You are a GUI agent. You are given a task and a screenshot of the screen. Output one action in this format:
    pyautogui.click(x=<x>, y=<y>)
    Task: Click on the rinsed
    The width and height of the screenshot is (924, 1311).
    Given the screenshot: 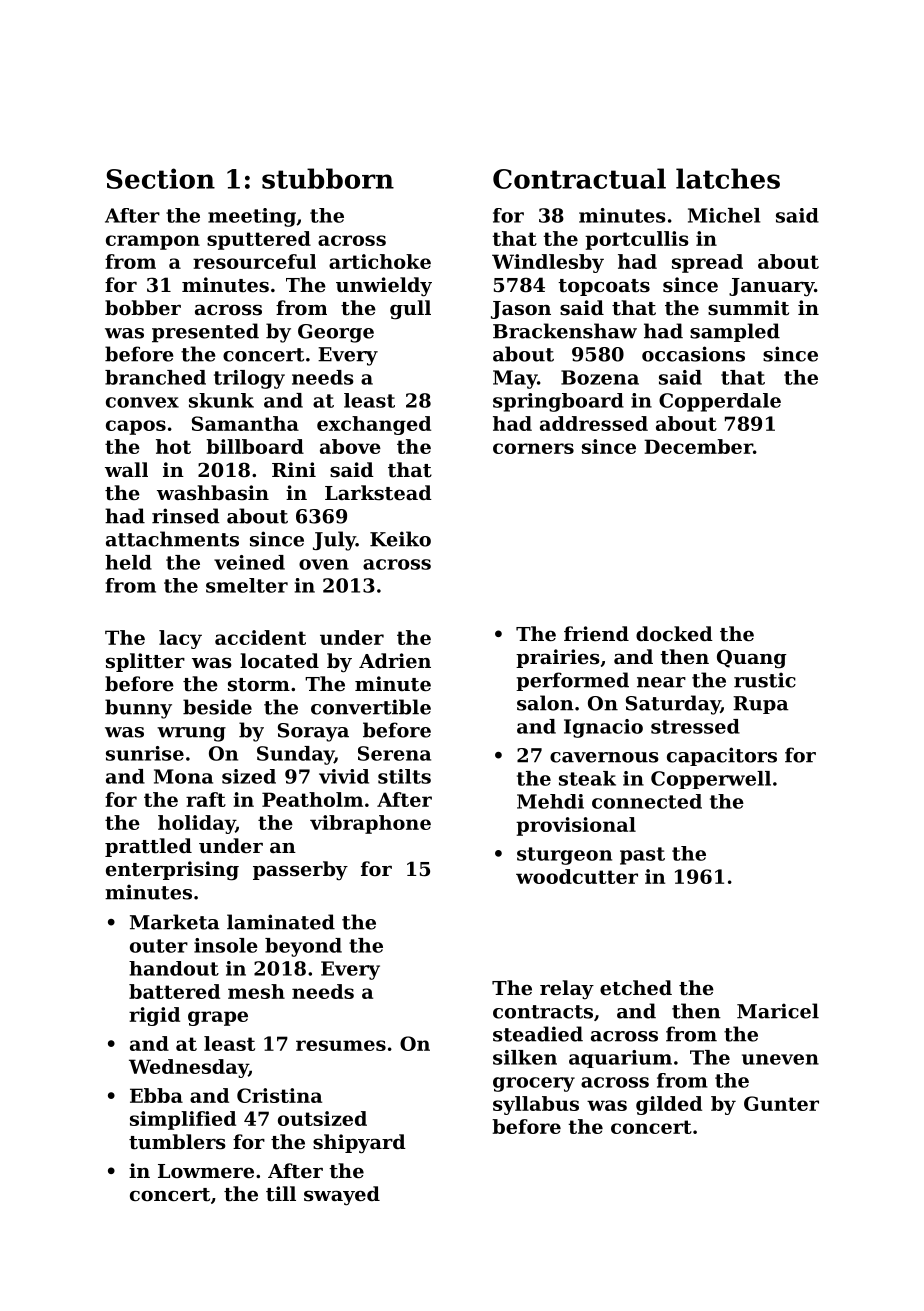 What is the action you would take?
    pyautogui.click(x=185, y=516)
